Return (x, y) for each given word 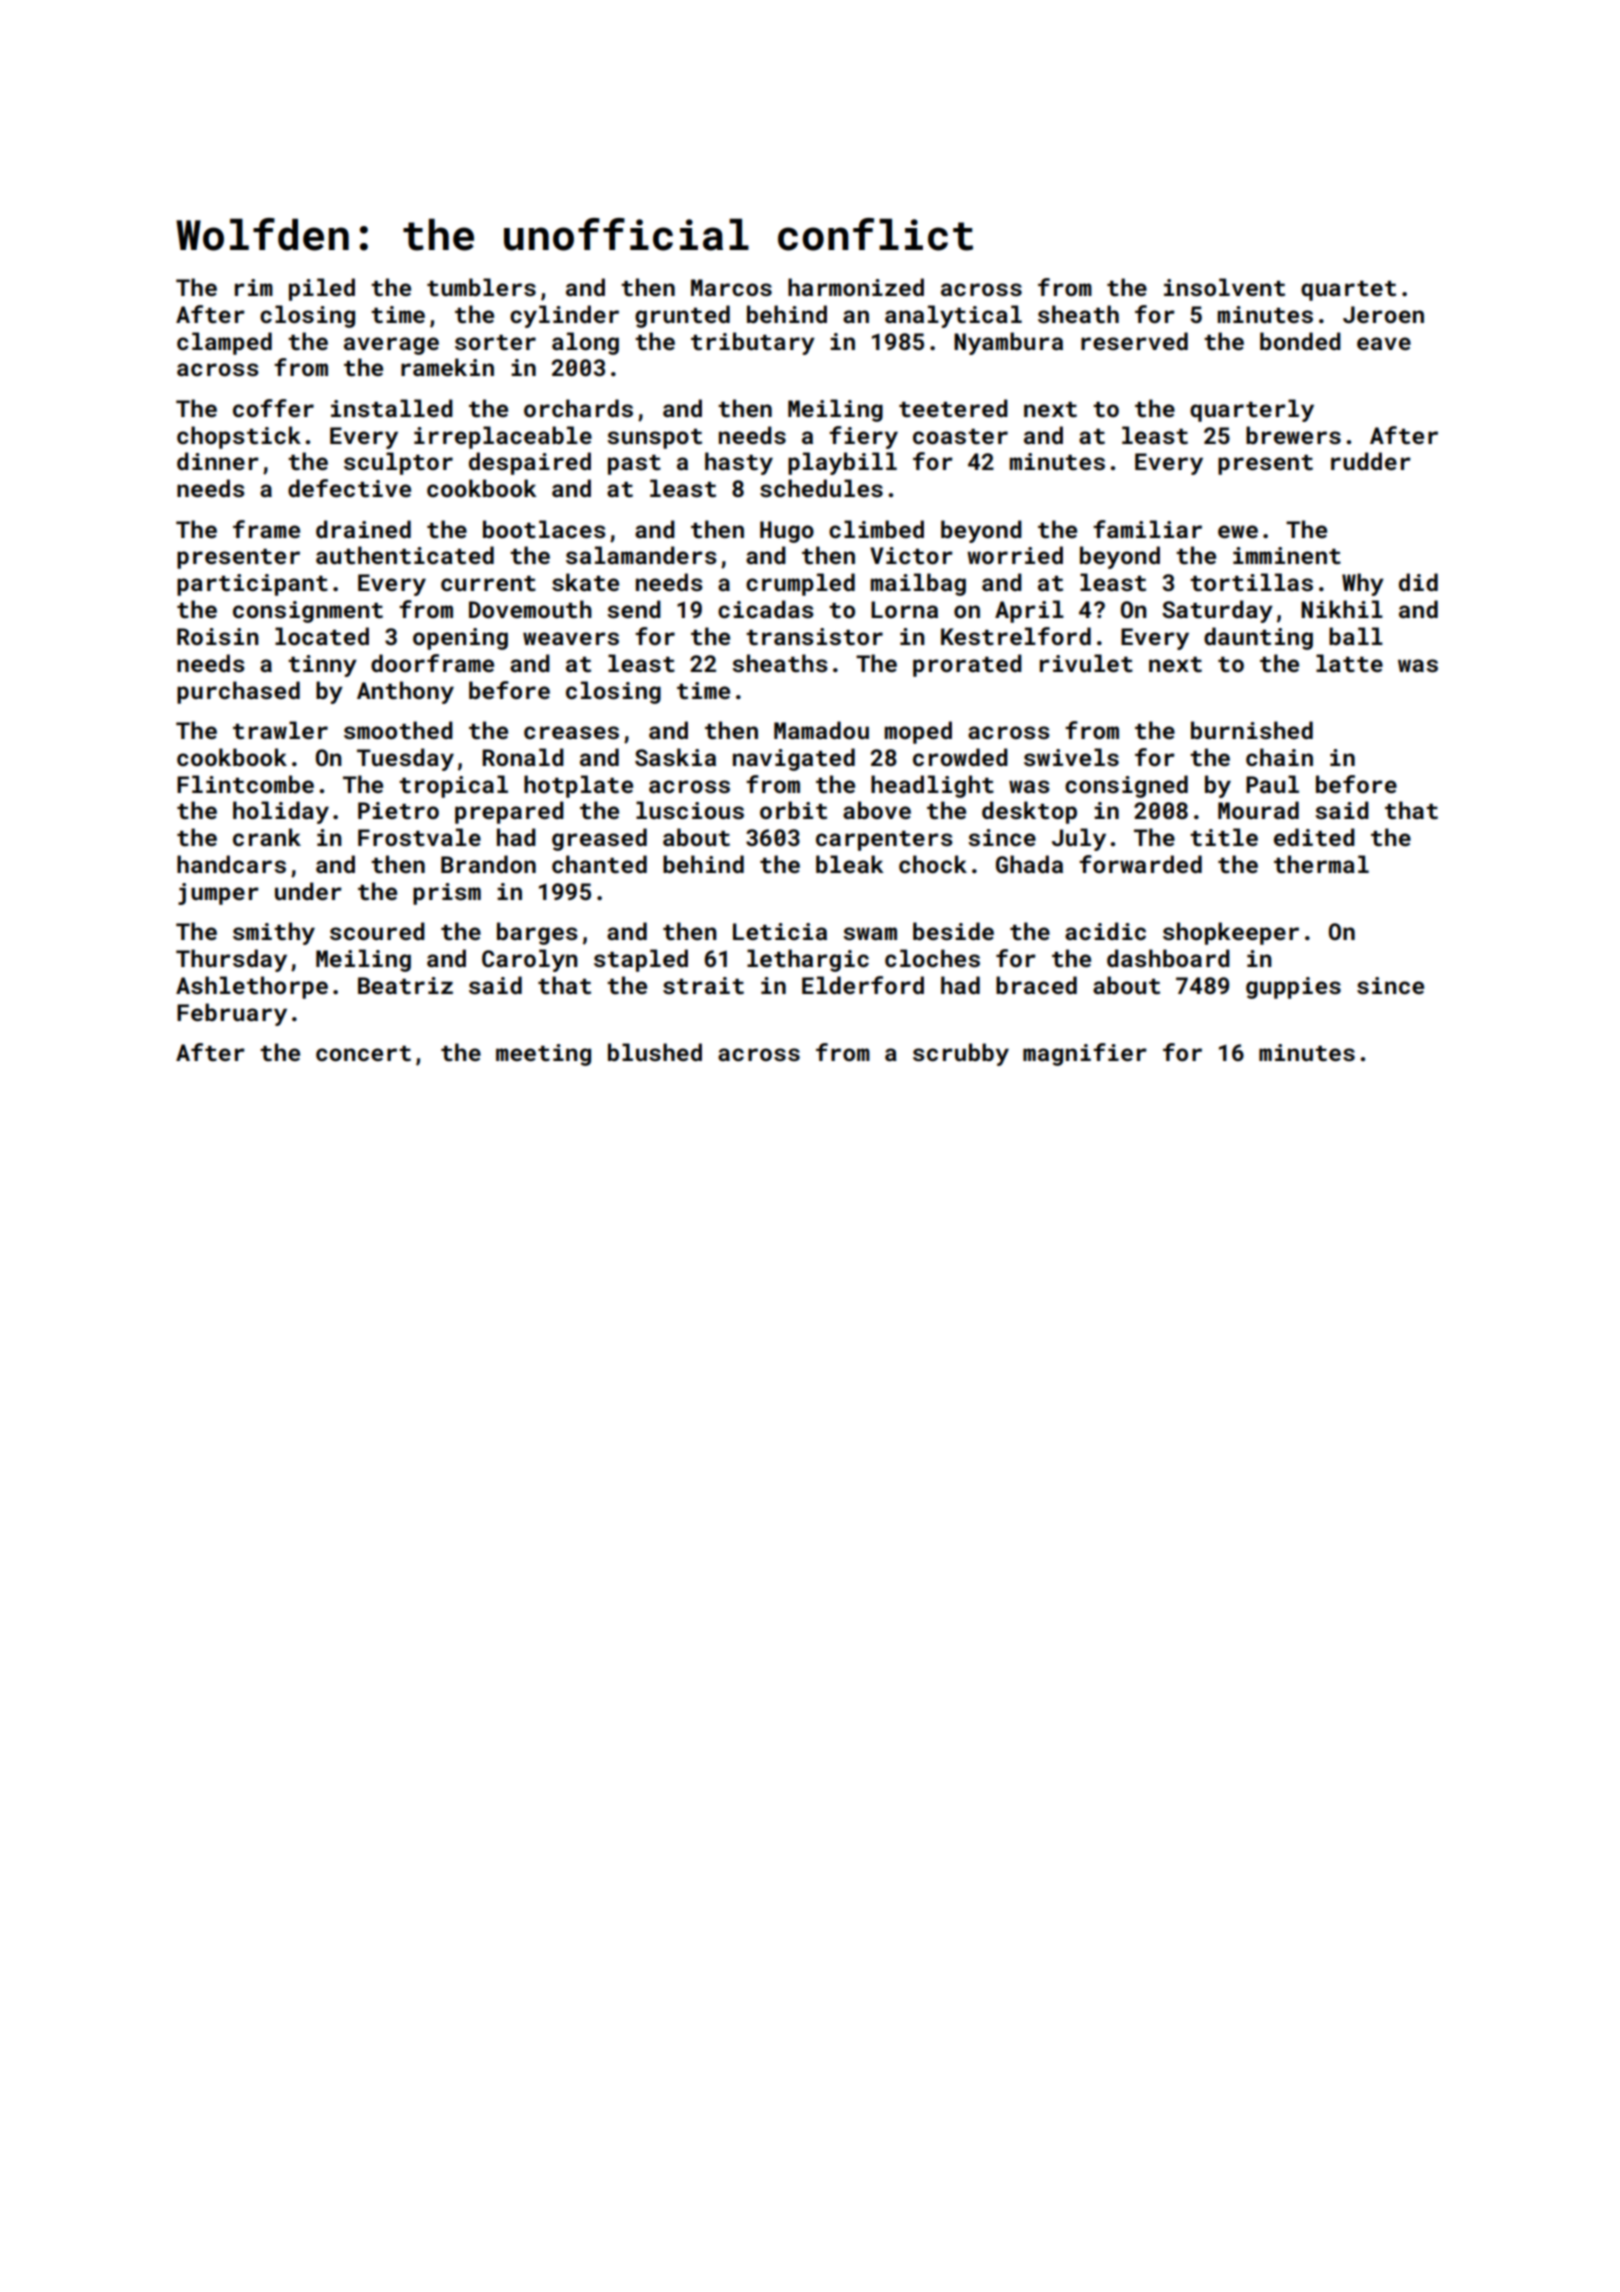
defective (349, 488)
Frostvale (419, 837)
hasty (739, 463)
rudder (1371, 461)
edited (1314, 837)
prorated (967, 665)
